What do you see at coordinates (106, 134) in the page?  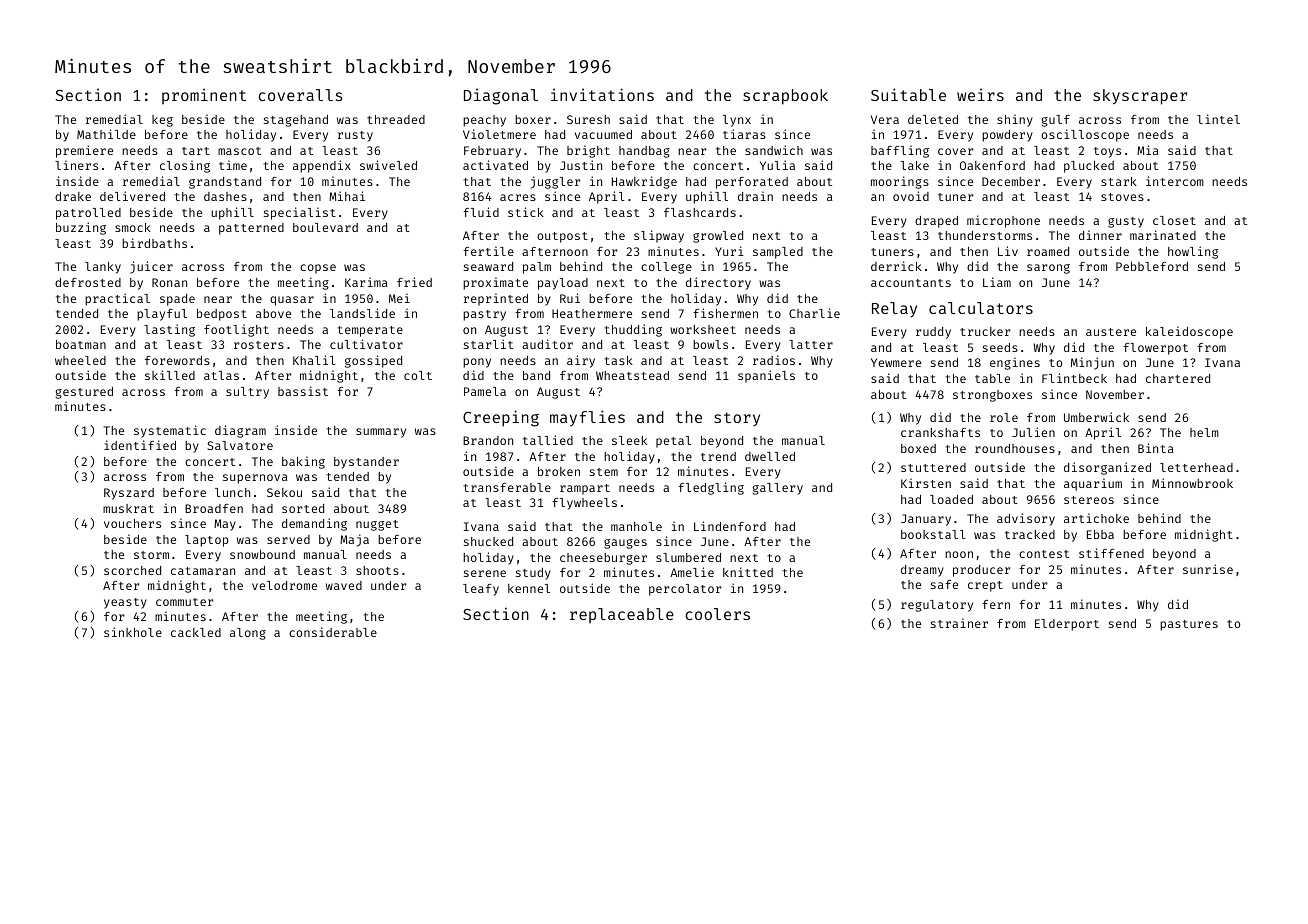 I see `Mathilde` at bounding box center [106, 134].
